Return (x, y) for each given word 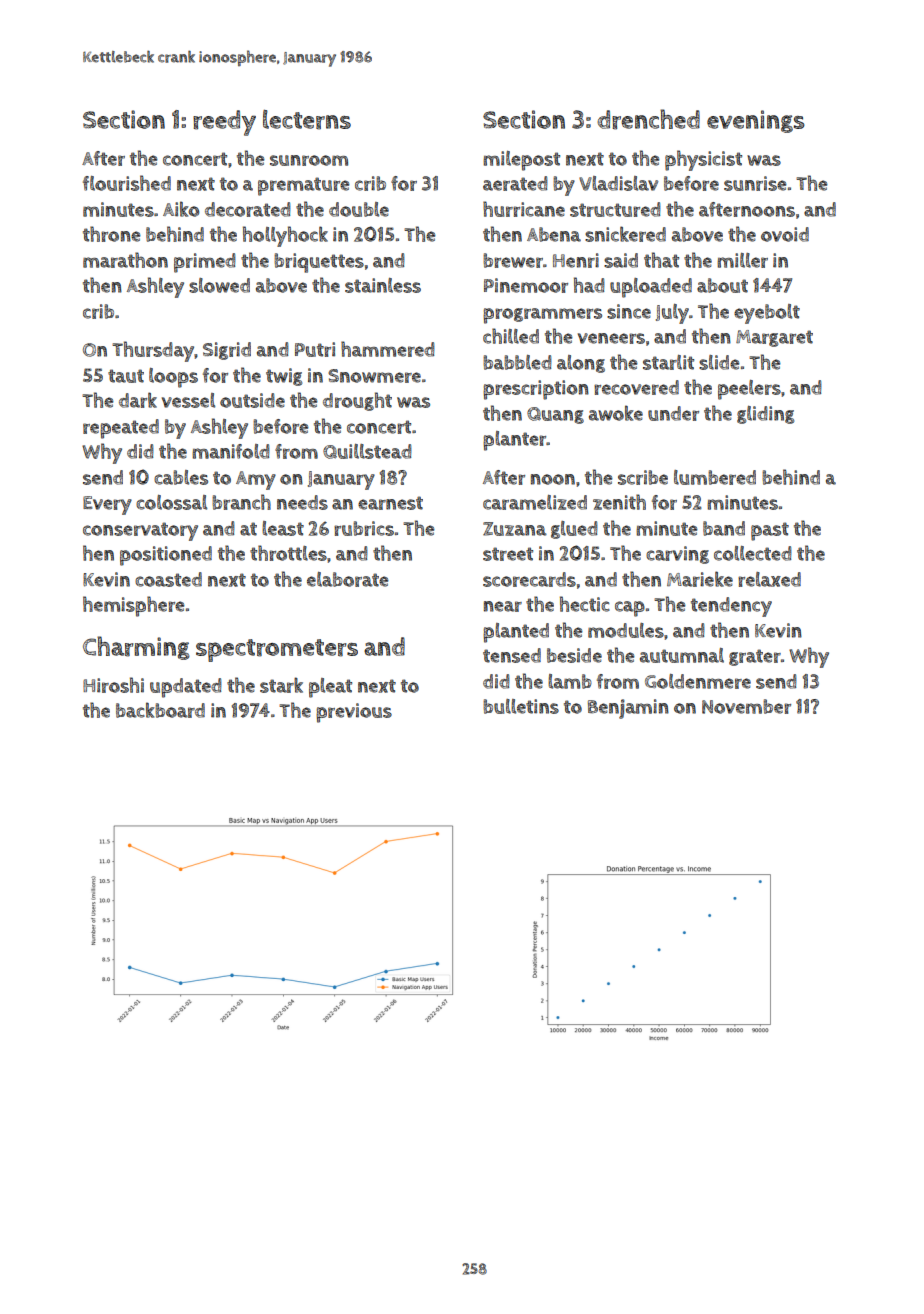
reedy (224, 123)
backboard (160, 710)
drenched (648, 119)
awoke (616, 413)
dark (138, 400)
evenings (756, 121)
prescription (536, 390)
